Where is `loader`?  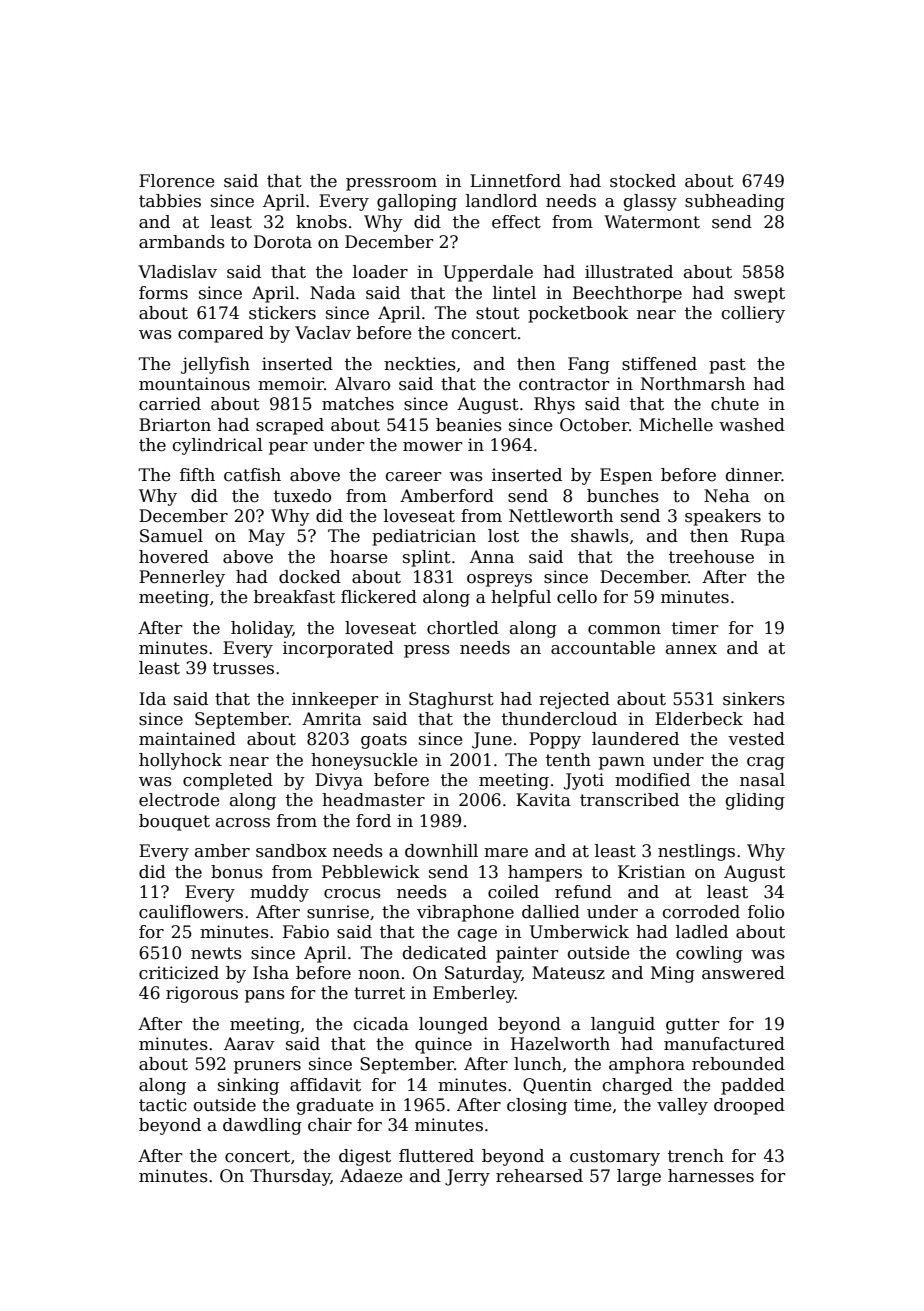
loader is located at coordinates (380, 272).
